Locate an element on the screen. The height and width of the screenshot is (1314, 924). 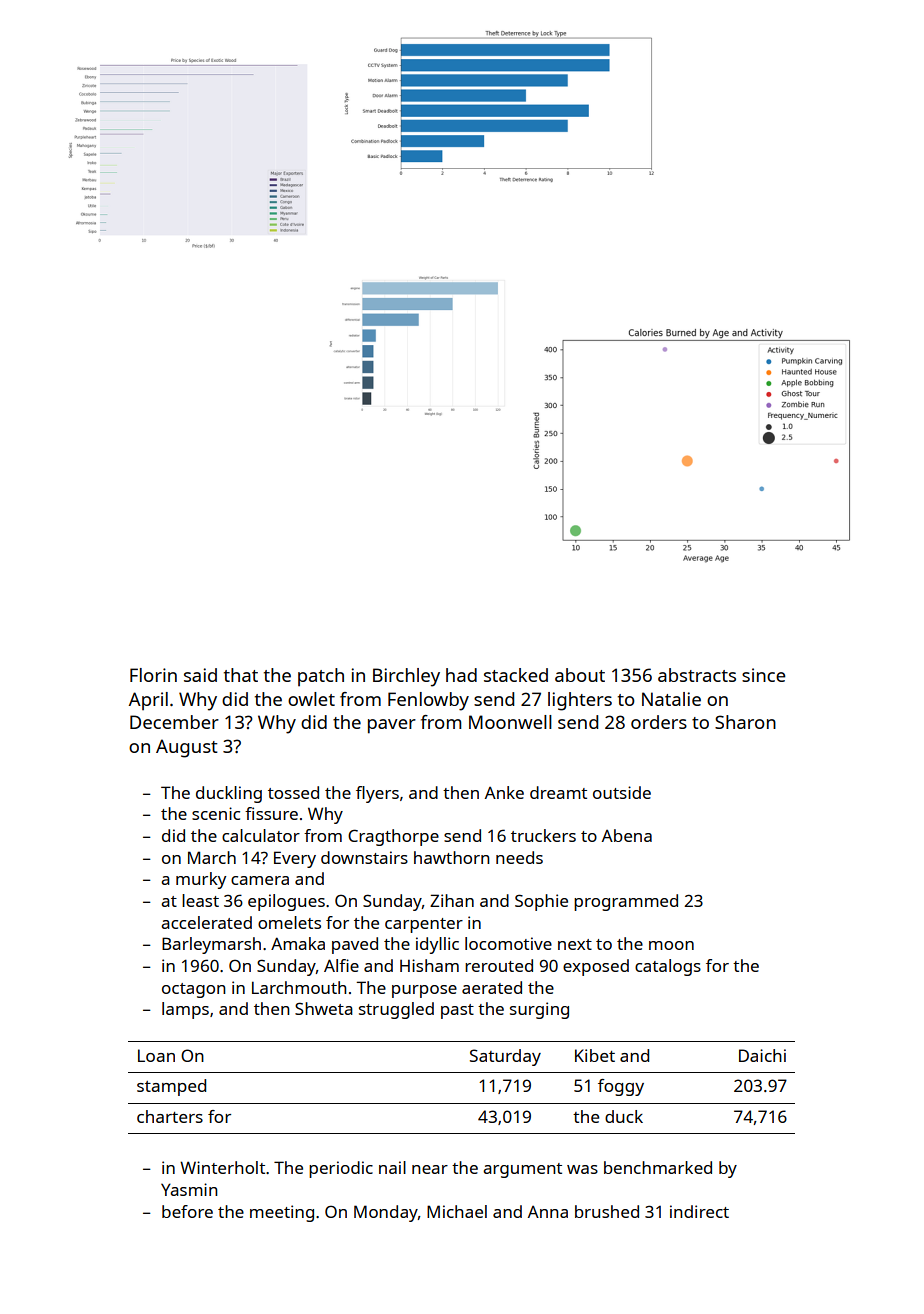
catalogs is located at coordinates (668, 967).
